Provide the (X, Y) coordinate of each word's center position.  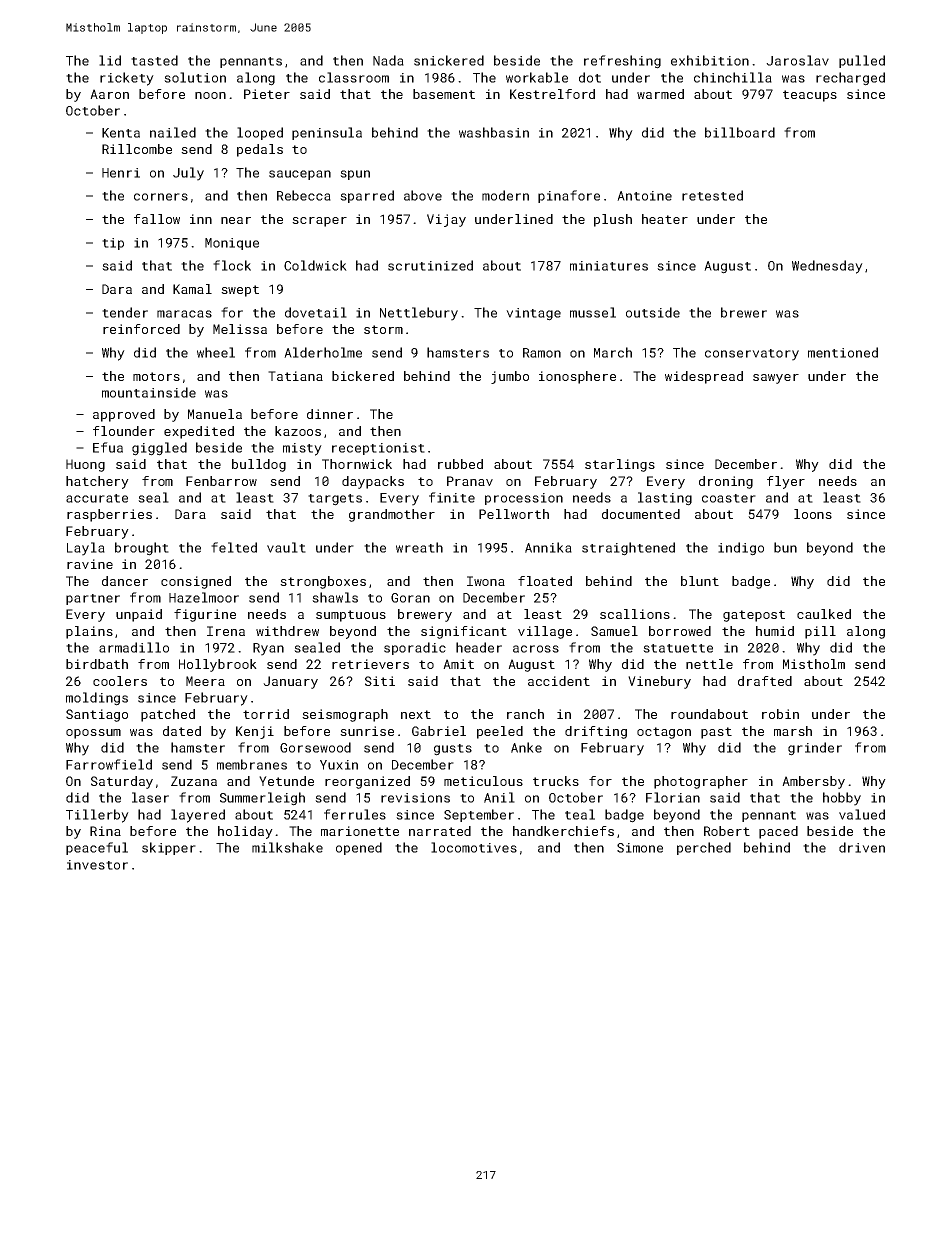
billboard (740, 132)
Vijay (446, 220)
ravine (90, 564)
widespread (704, 377)
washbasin (494, 132)
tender (125, 312)
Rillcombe (137, 149)
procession (524, 499)
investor (97, 865)
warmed (660, 94)
